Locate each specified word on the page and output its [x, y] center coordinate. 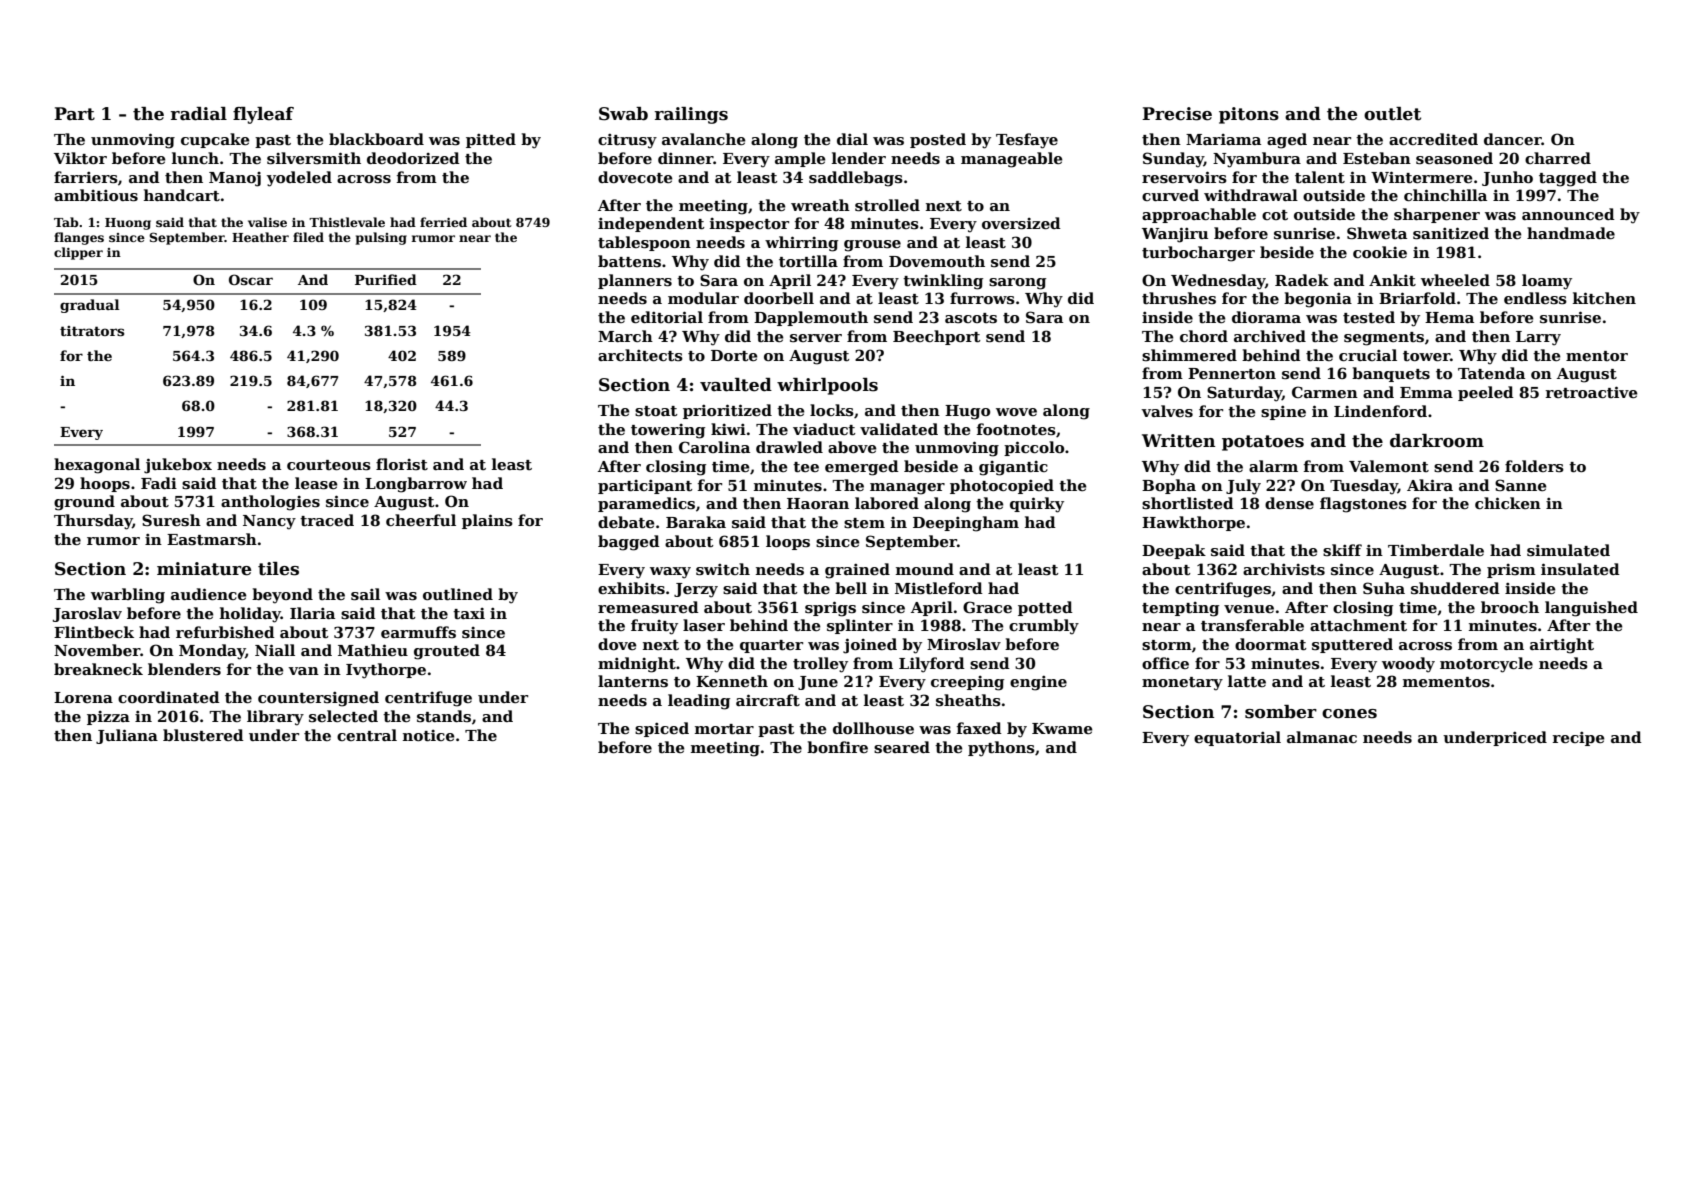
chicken [1508, 503]
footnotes [1016, 429]
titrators [92, 331]
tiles [278, 569]
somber [1281, 712]
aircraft [768, 700]
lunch [195, 158]
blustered [203, 735]
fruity [654, 627]
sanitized [1451, 233]
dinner [686, 158]
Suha [1384, 588]
